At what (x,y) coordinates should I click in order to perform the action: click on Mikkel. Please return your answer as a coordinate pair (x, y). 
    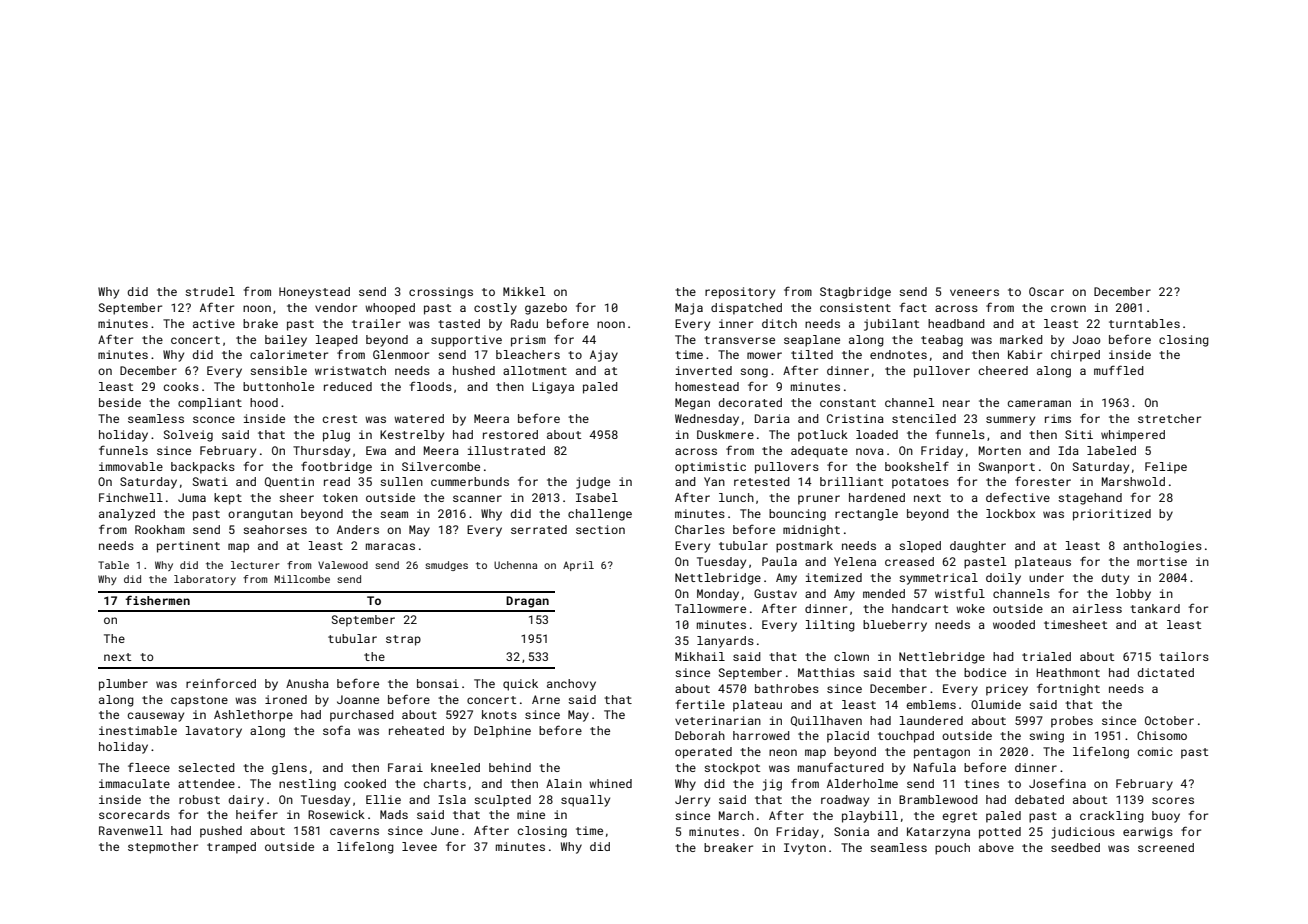
    Looking at the image, I should click on (524, 291).
